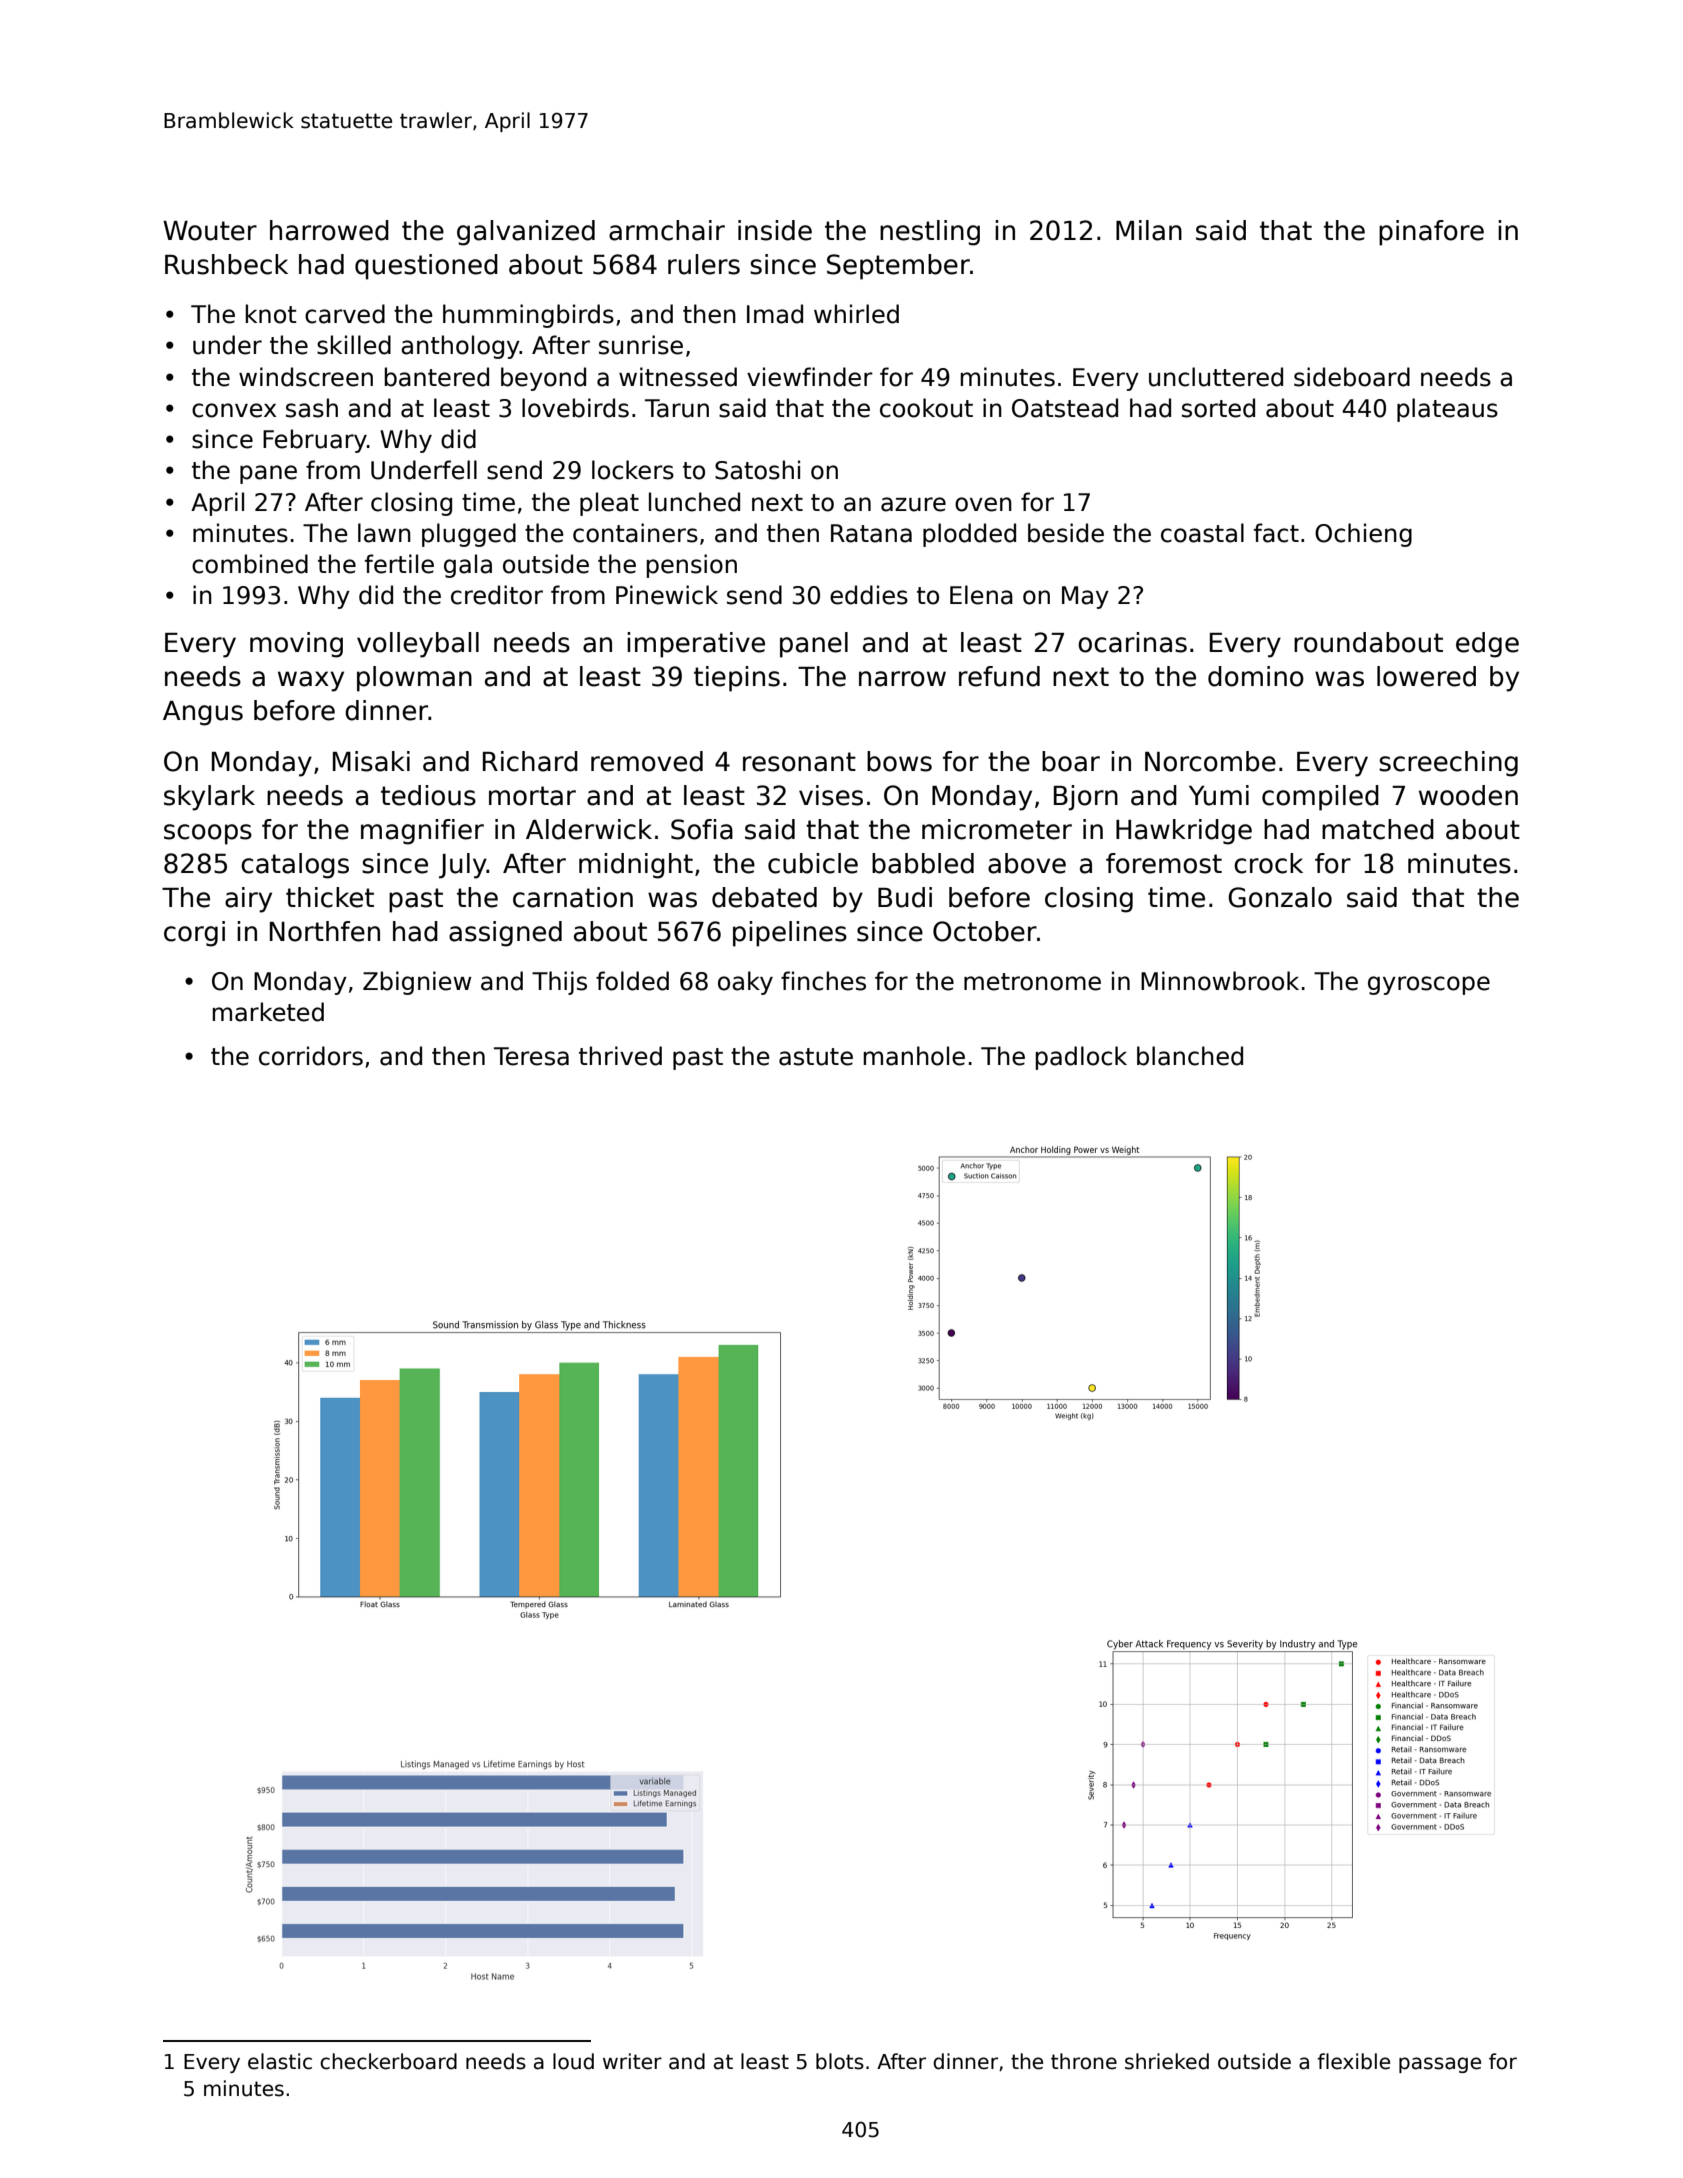 The height and width of the document is (2178, 1683). I want to click on corridors, so click(311, 1056).
